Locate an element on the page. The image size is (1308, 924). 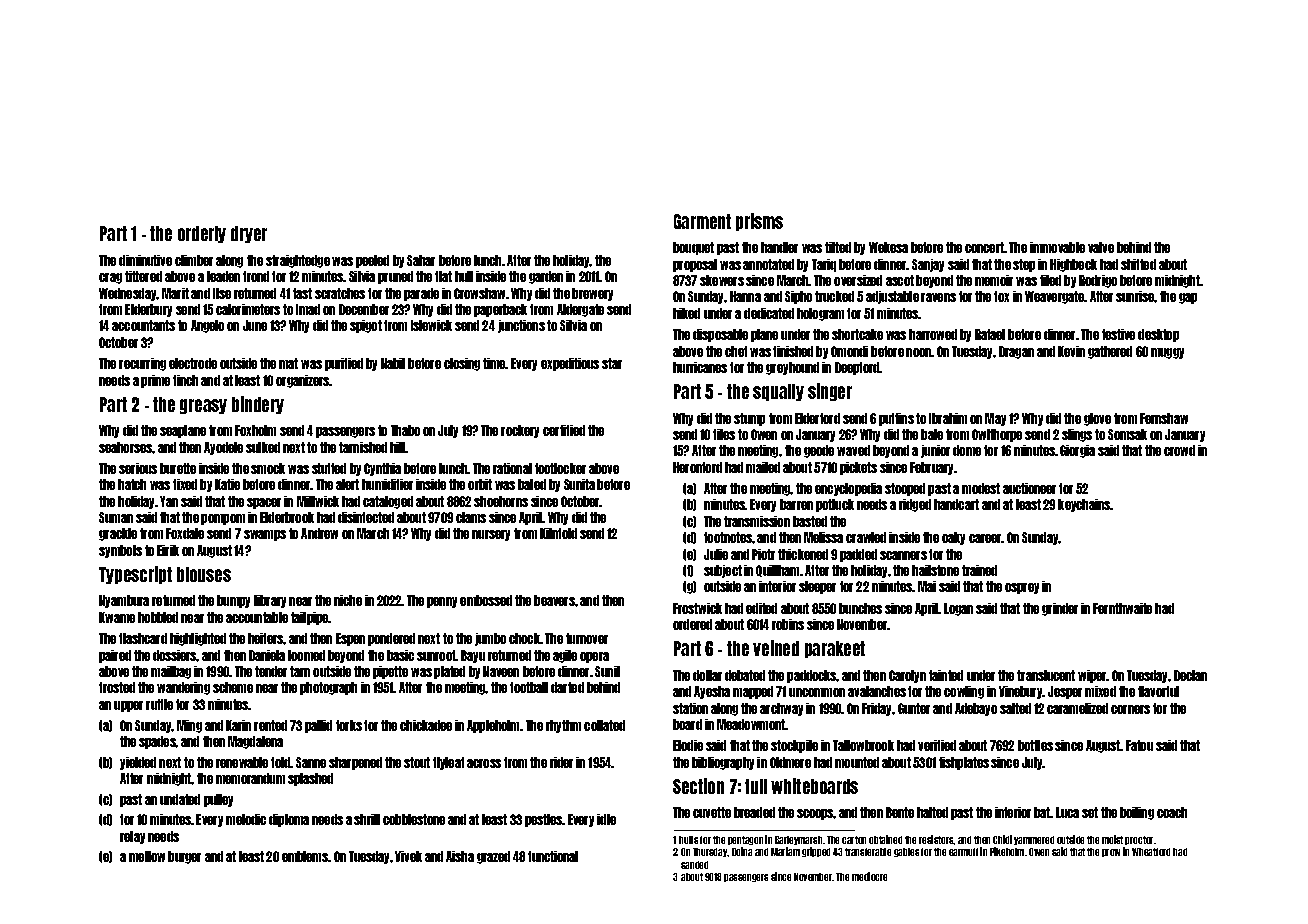
prisms is located at coordinates (759, 222).
